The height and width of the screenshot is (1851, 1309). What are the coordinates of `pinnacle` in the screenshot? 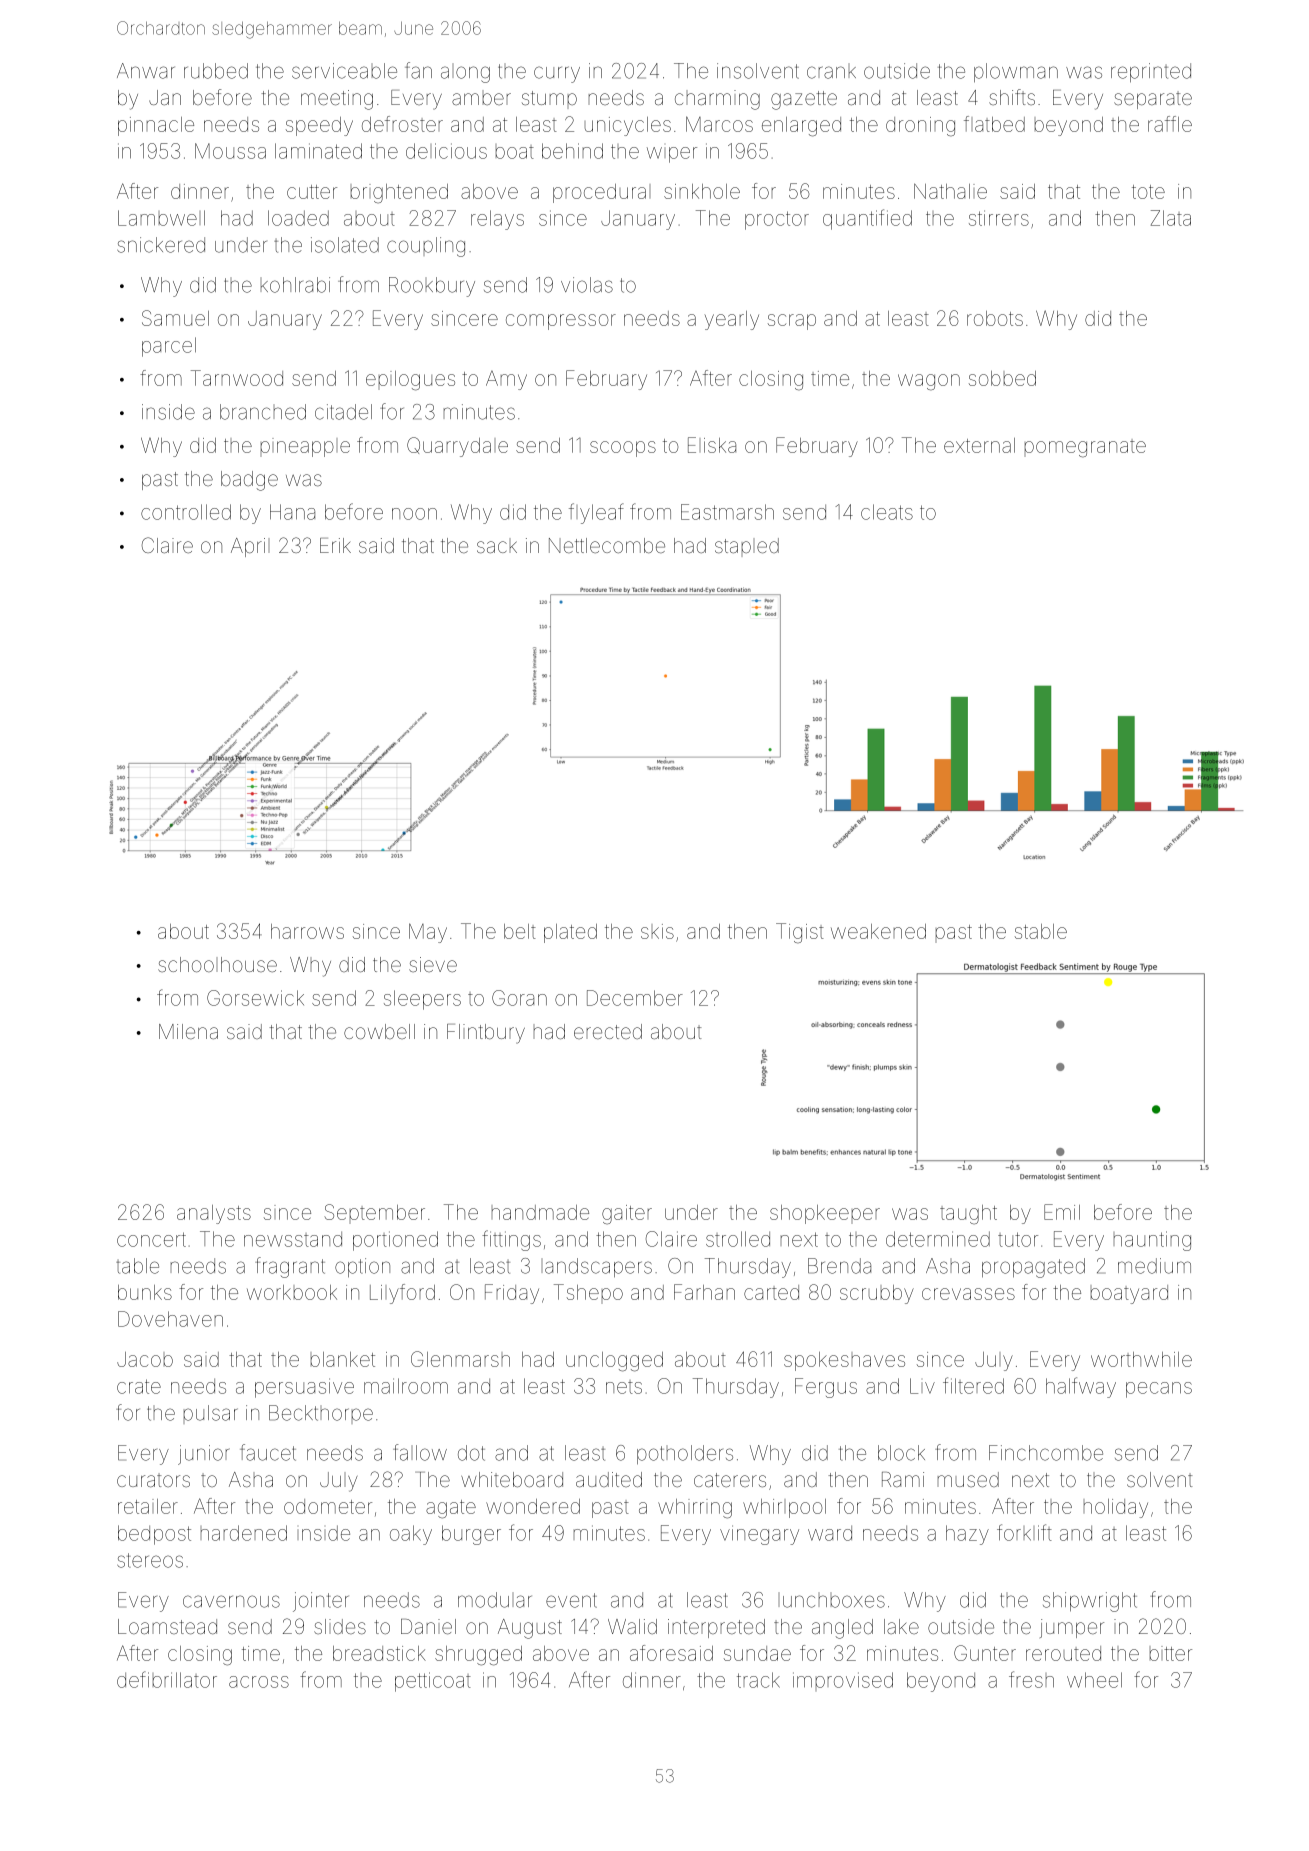 It's located at (156, 126).
